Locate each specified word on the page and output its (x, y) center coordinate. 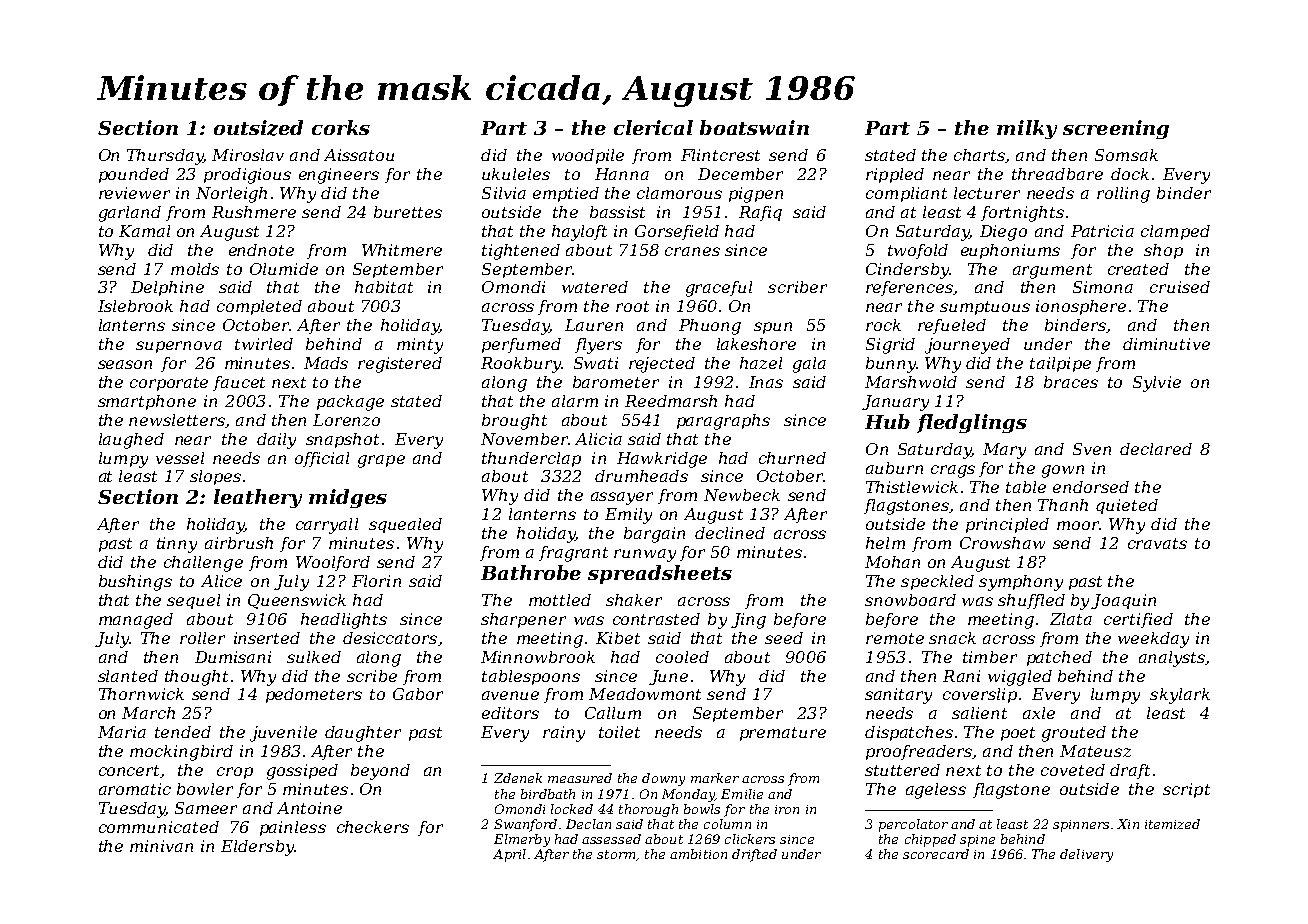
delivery (1086, 855)
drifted (754, 855)
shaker (634, 600)
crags (953, 471)
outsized (258, 128)
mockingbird (181, 753)
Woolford (333, 563)
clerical (653, 127)
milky (1027, 129)
